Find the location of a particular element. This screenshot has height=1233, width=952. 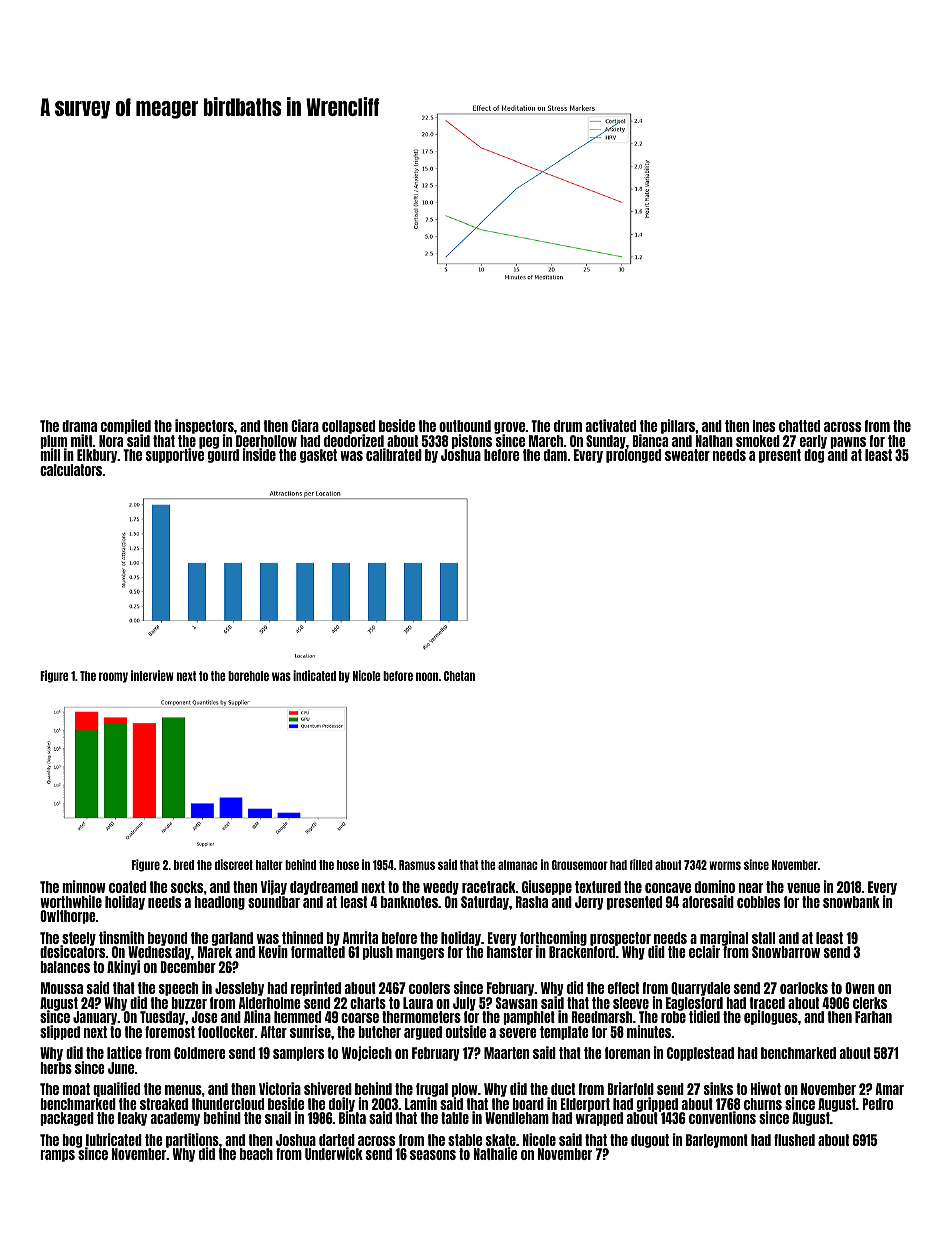

sweater is located at coordinates (687, 455).
